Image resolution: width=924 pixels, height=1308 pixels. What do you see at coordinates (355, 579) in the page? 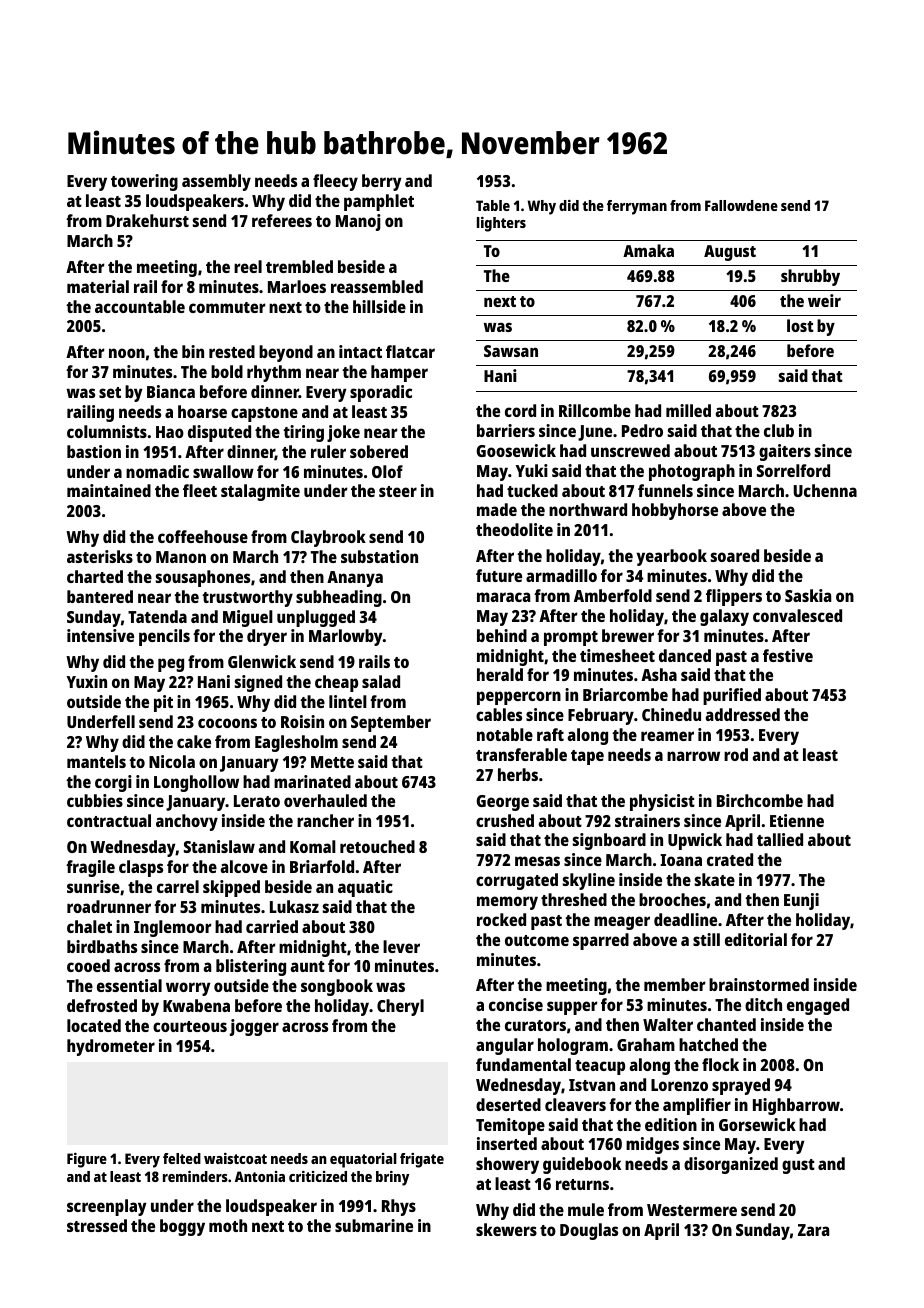
I see `Ananya` at bounding box center [355, 579].
